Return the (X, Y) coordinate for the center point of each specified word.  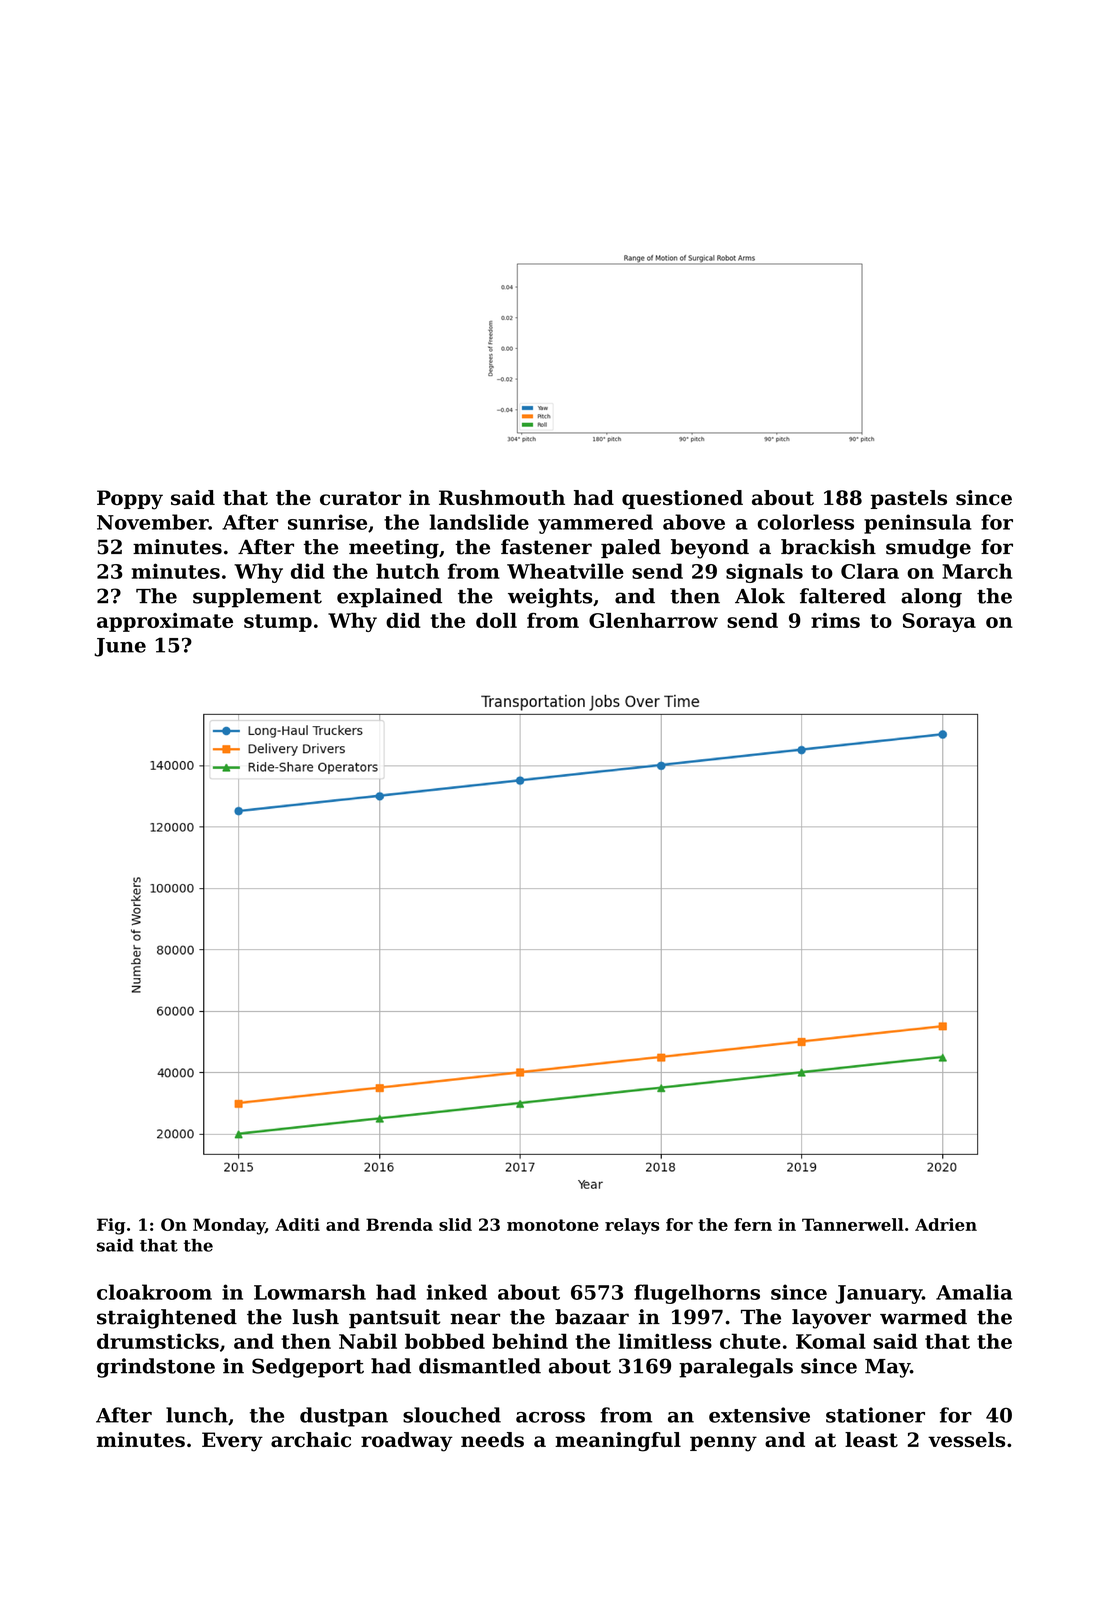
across (550, 1417)
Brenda (399, 1224)
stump (278, 623)
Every (232, 1442)
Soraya (939, 622)
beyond (710, 549)
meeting (394, 549)
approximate (165, 622)
